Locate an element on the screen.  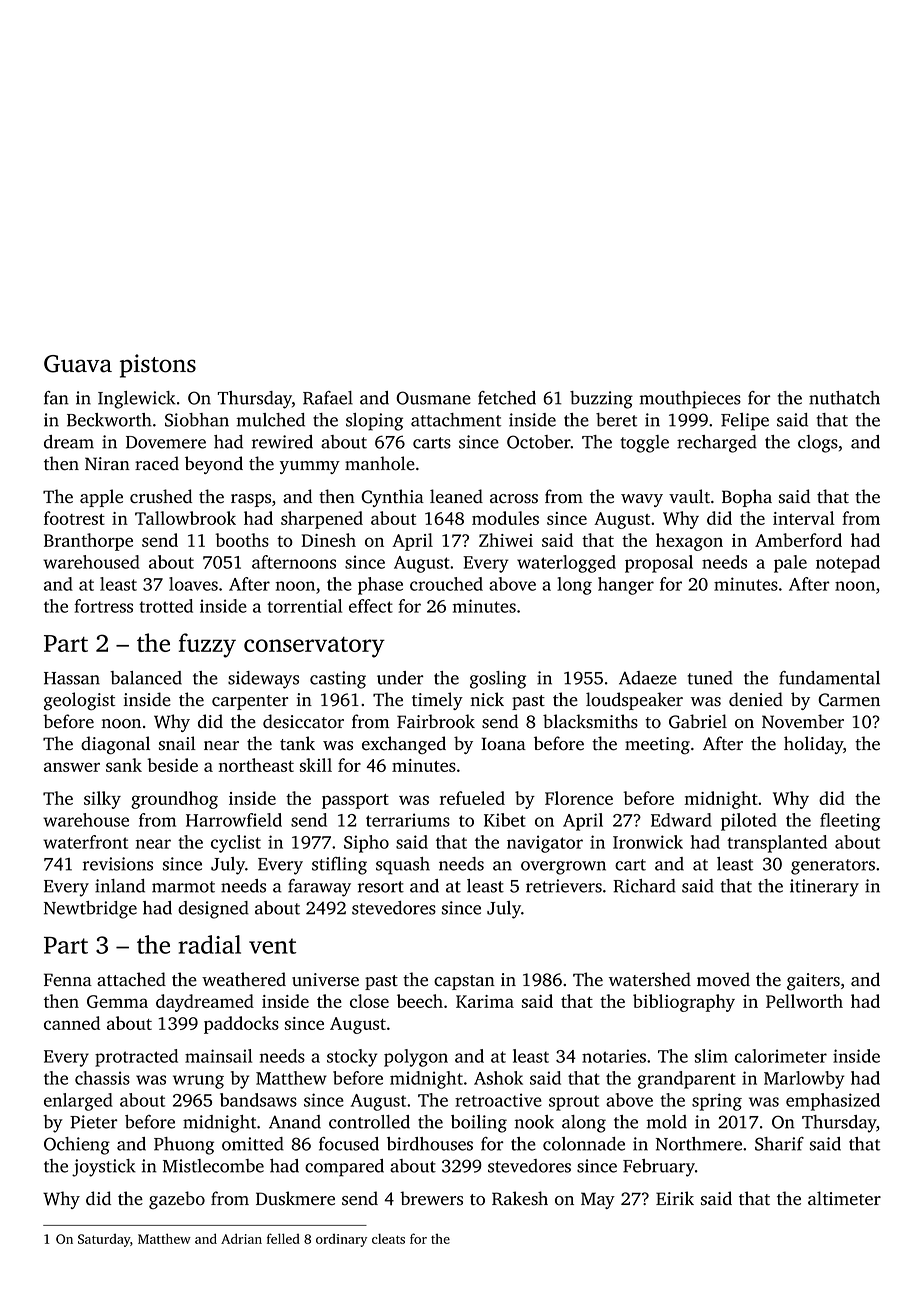
bibliography is located at coordinates (684, 1003).
